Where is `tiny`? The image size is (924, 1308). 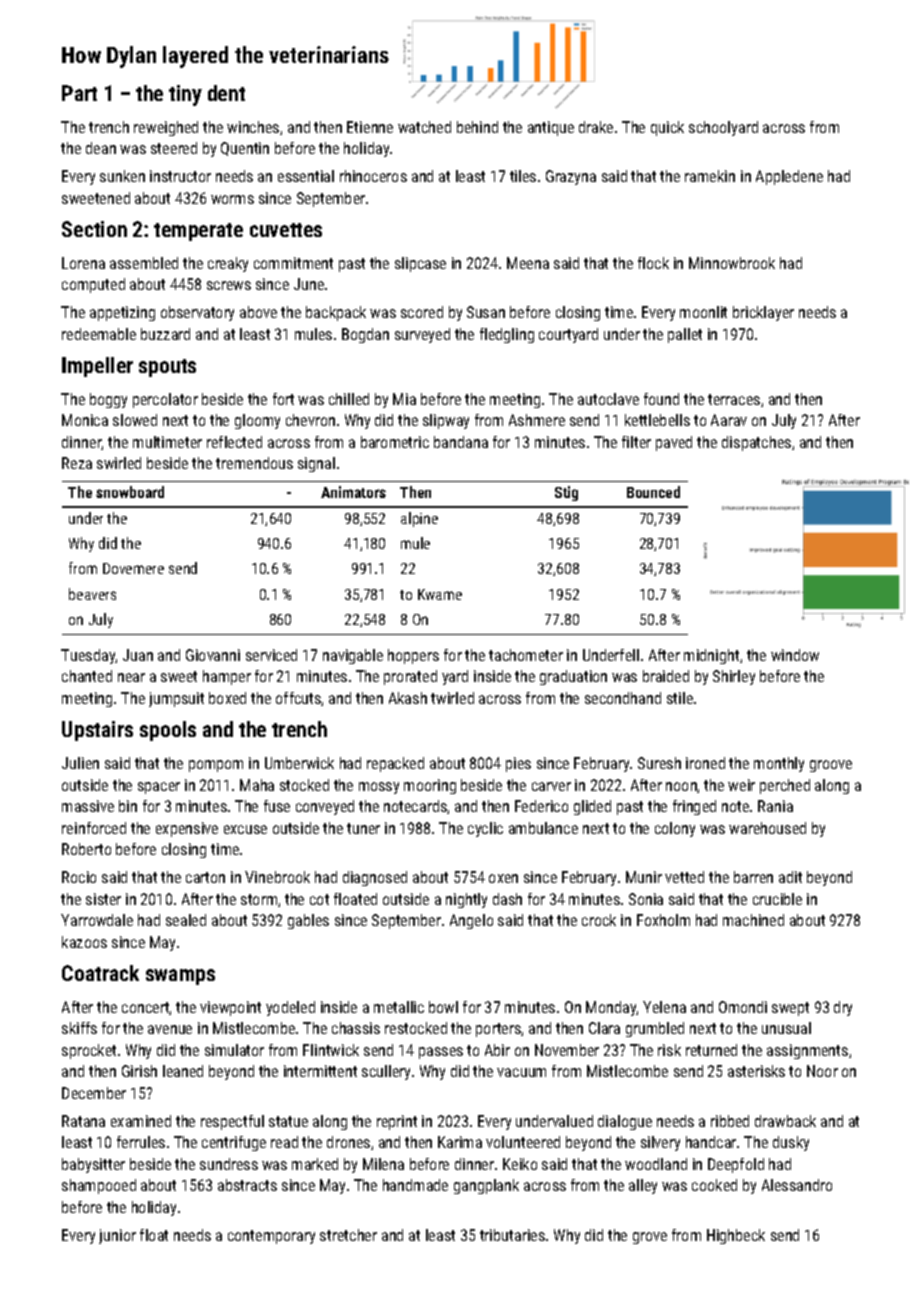
tiny is located at coordinates (185, 95).
